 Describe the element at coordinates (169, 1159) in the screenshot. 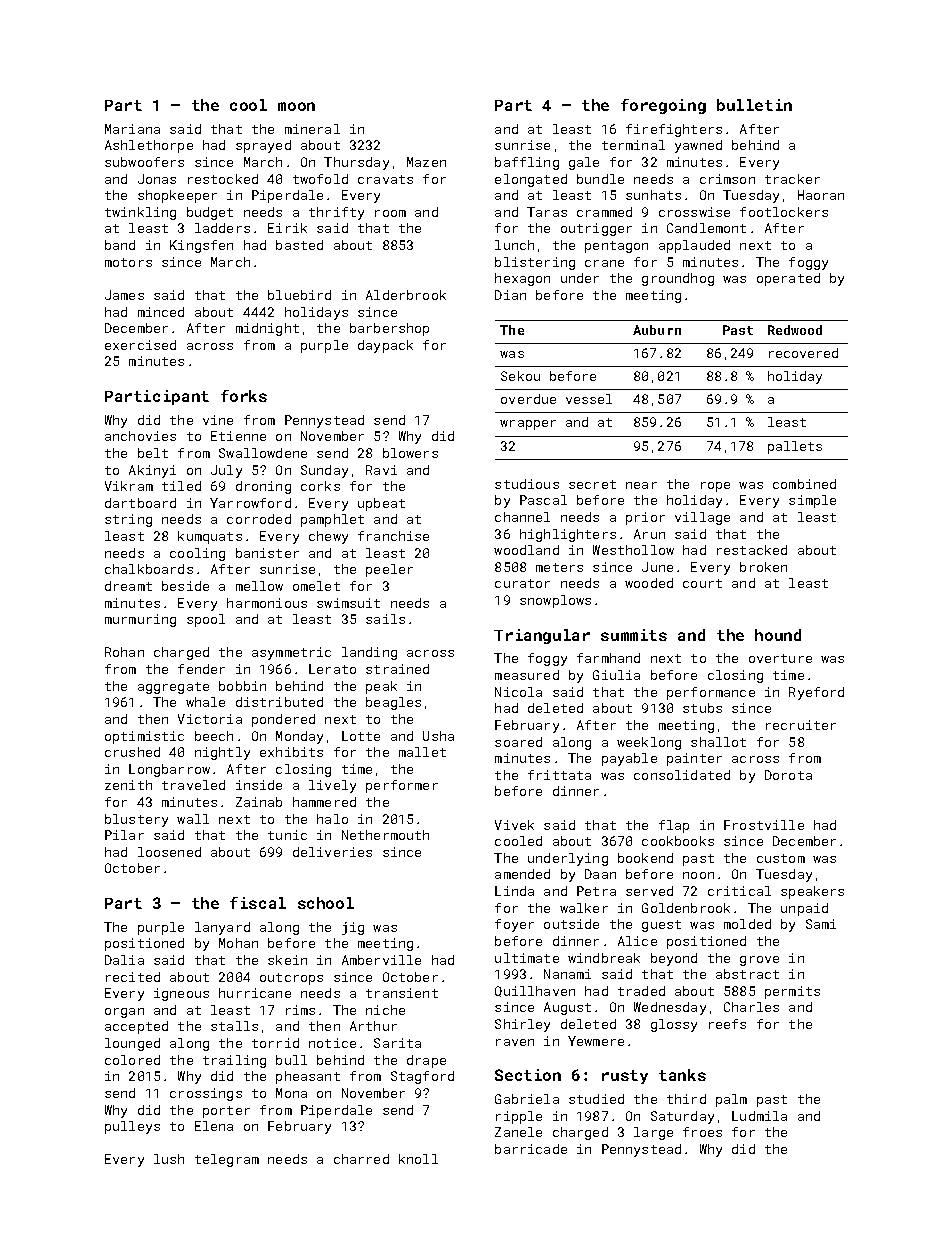

I see `lush` at that location.
